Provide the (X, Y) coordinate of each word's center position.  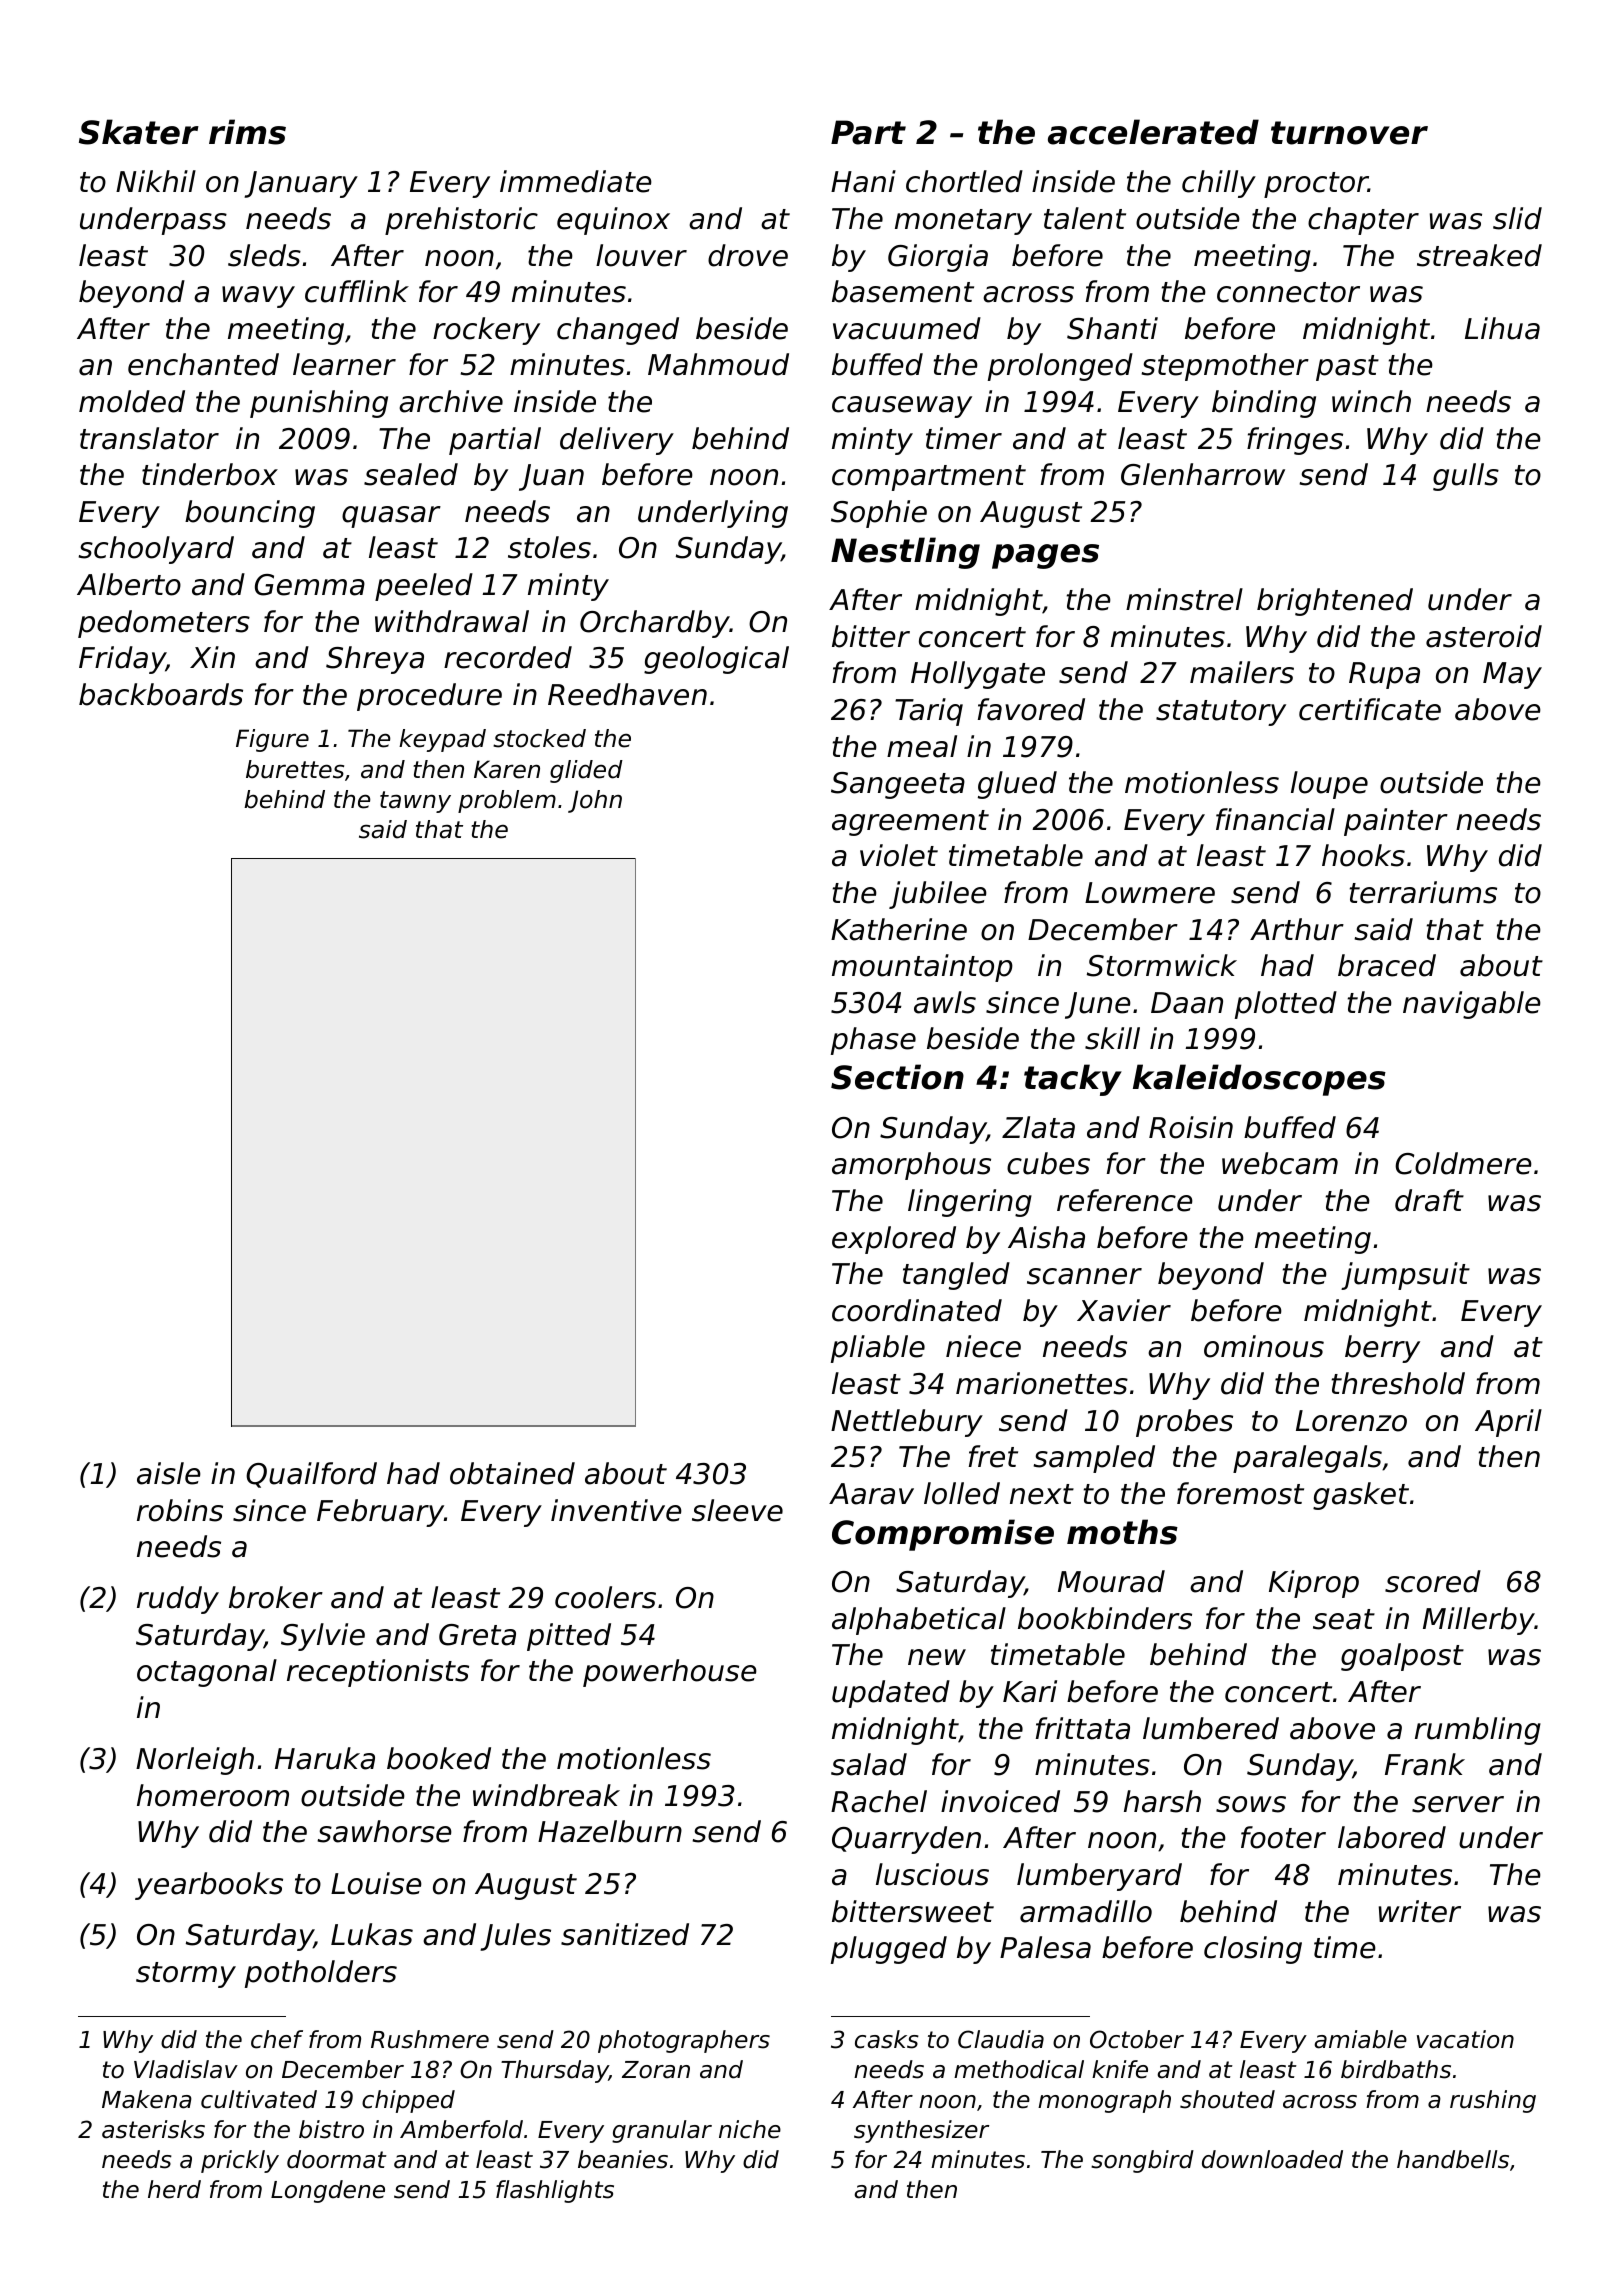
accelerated (1153, 132)
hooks (1363, 855)
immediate (576, 181)
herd (174, 2189)
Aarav (871, 1494)
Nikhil (156, 181)
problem (507, 801)
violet (899, 855)
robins (180, 1510)
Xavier (1124, 1310)
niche (750, 2129)
